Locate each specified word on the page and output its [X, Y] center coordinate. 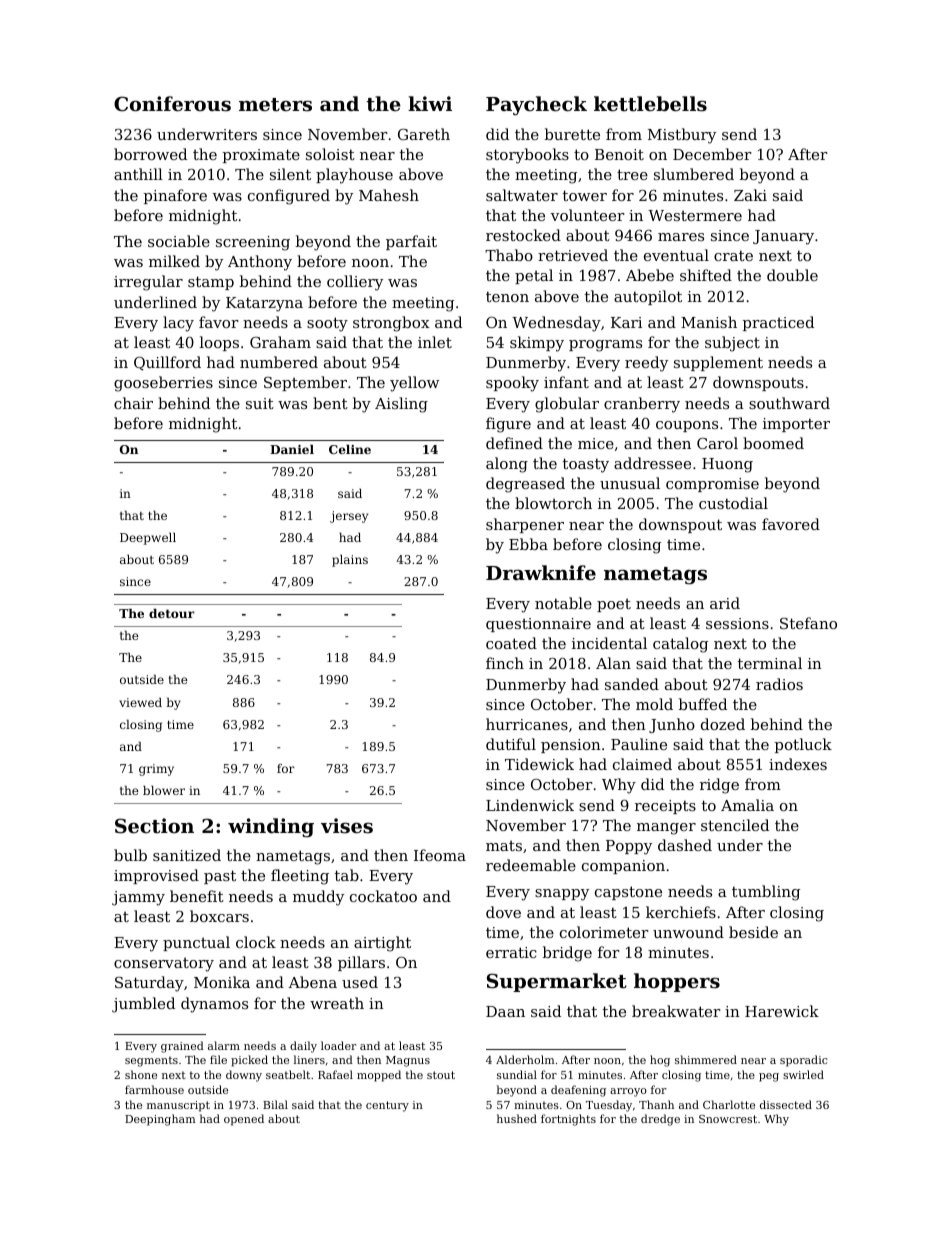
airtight [382, 944]
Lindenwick [530, 805]
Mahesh [389, 195]
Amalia [747, 805]
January [783, 237]
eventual [676, 255]
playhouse [354, 176]
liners [309, 1059]
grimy [156, 770]
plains [350, 561]
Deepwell [148, 539]
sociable [179, 241]
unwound [688, 932]
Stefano [808, 623]
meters [275, 105]
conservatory [164, 965]
